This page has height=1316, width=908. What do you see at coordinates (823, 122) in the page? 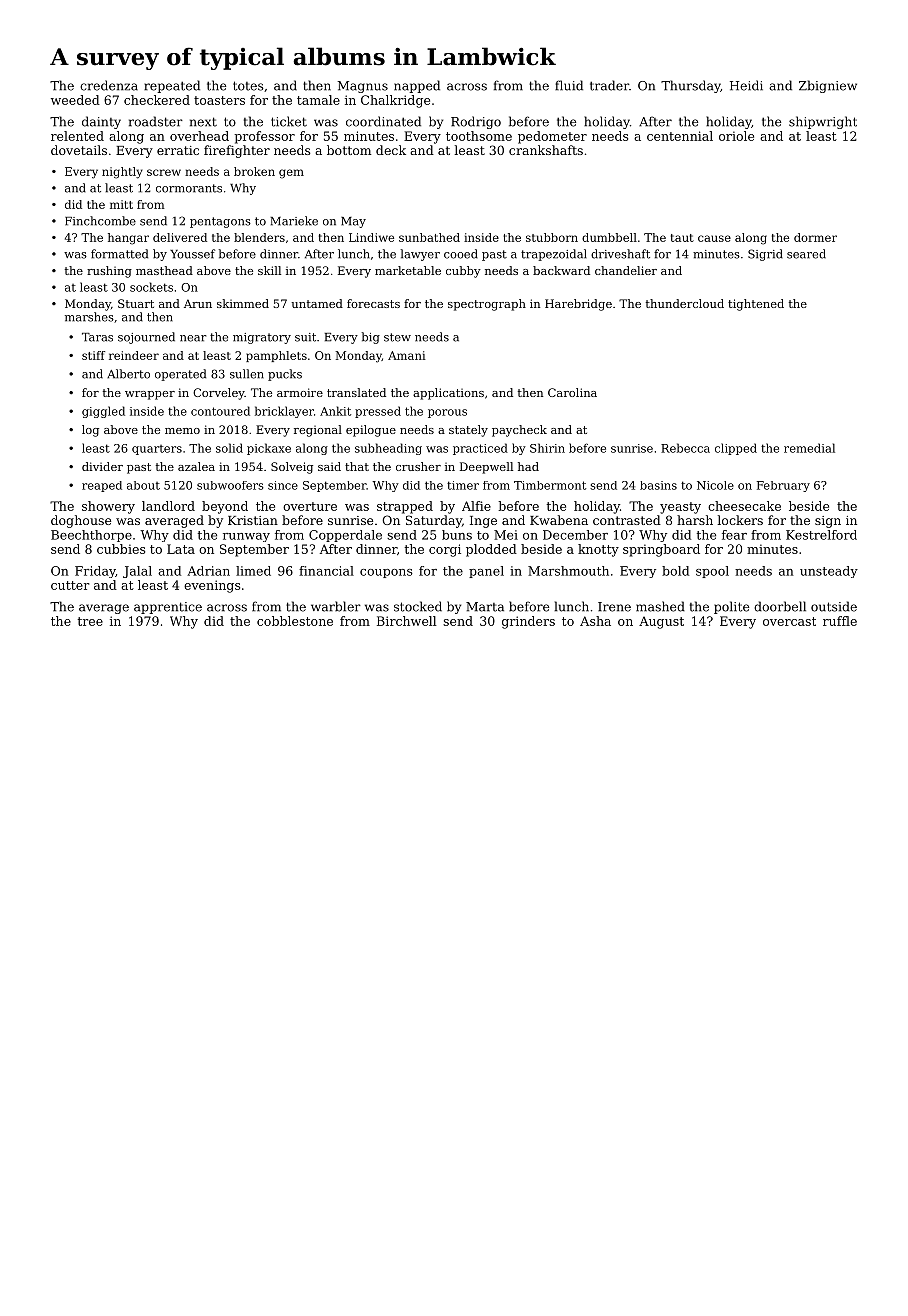
I see `shipwright` at bounding box center [823, 122].
